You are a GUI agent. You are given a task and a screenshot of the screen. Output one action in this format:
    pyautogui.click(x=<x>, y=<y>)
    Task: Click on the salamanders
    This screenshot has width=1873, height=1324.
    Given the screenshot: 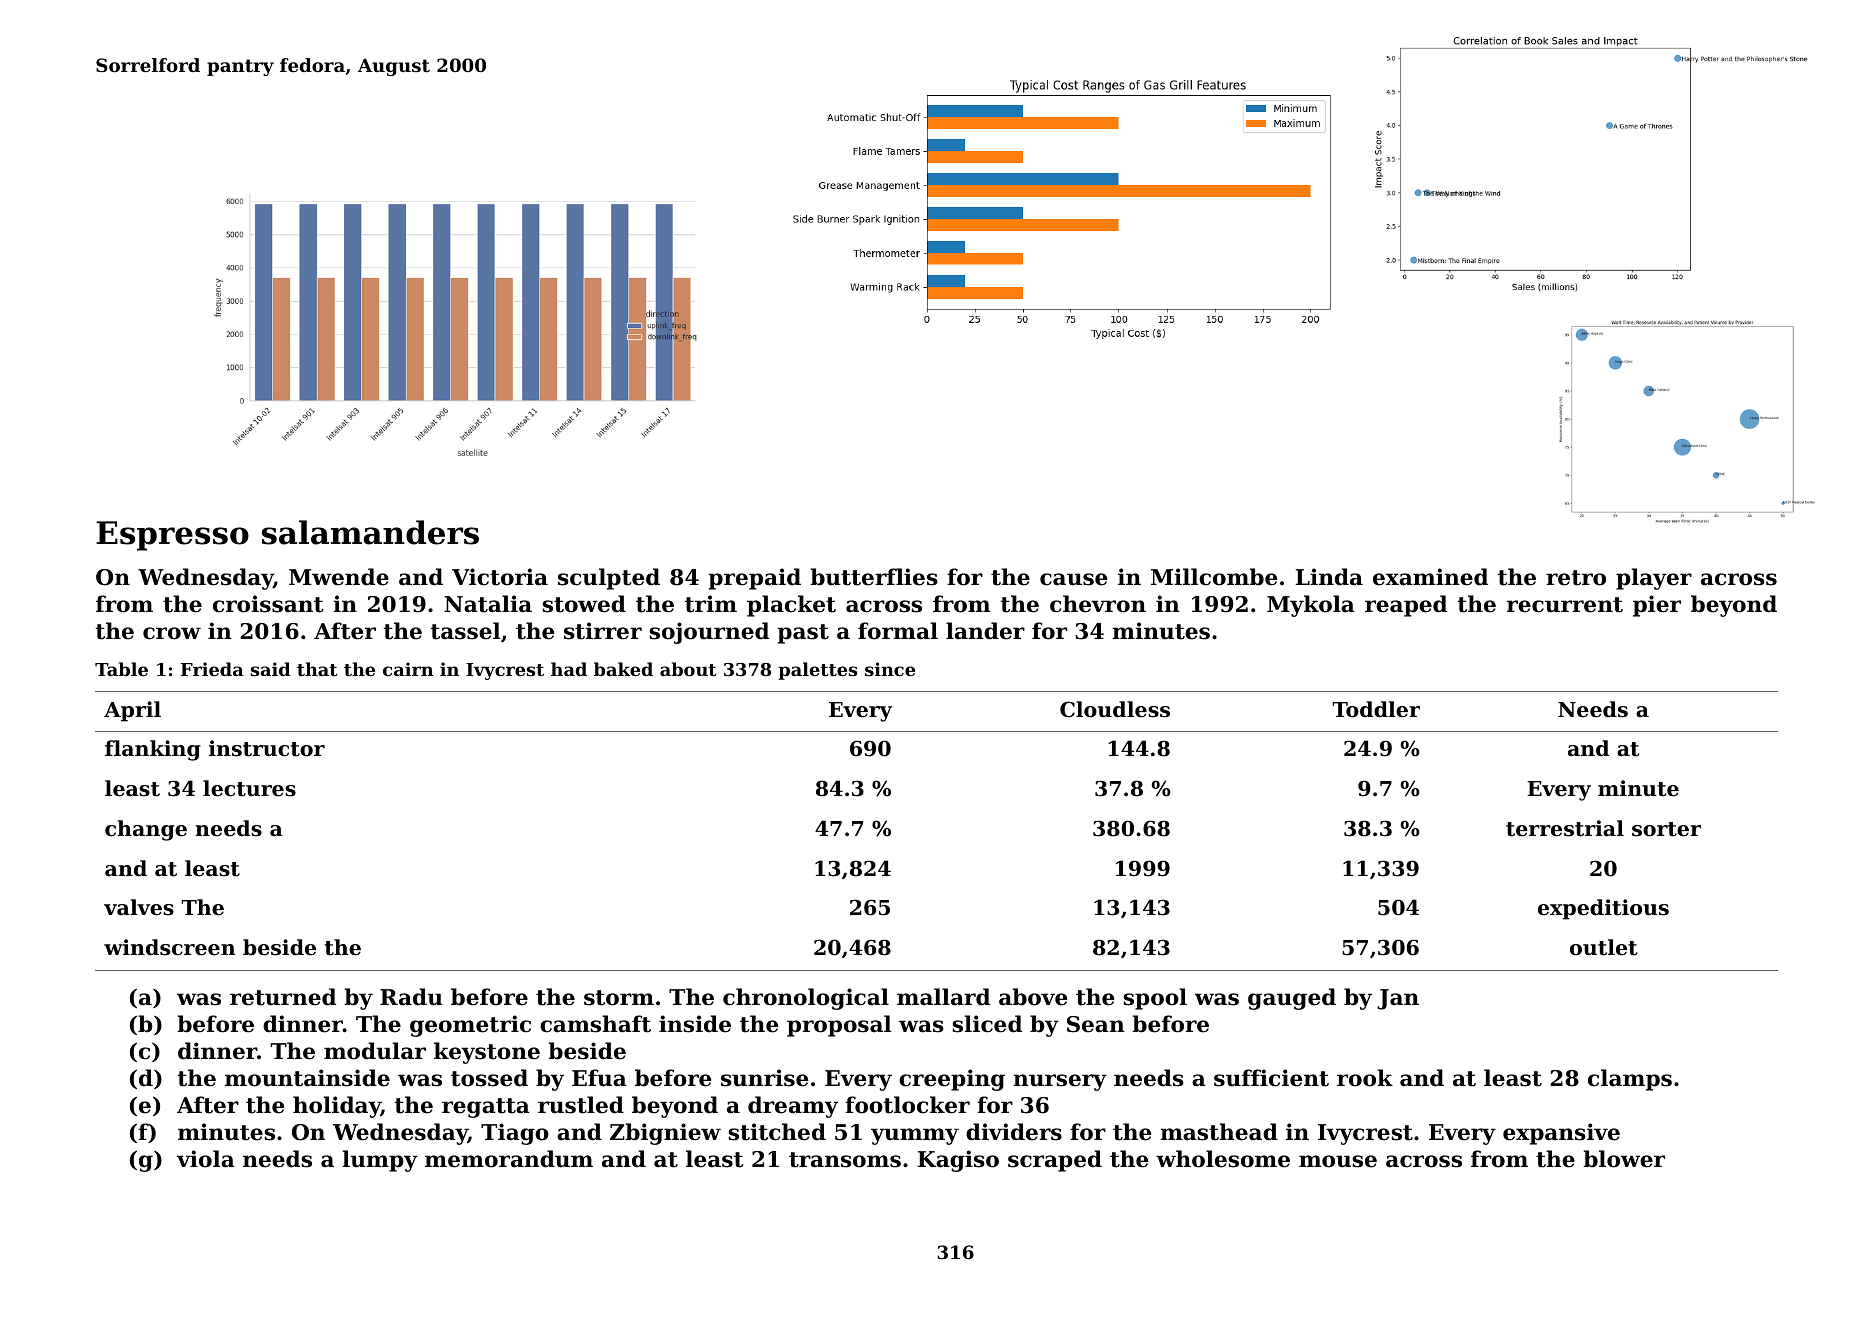 What is the action you would take?
    pyautogui.click(x=370, y=532)
